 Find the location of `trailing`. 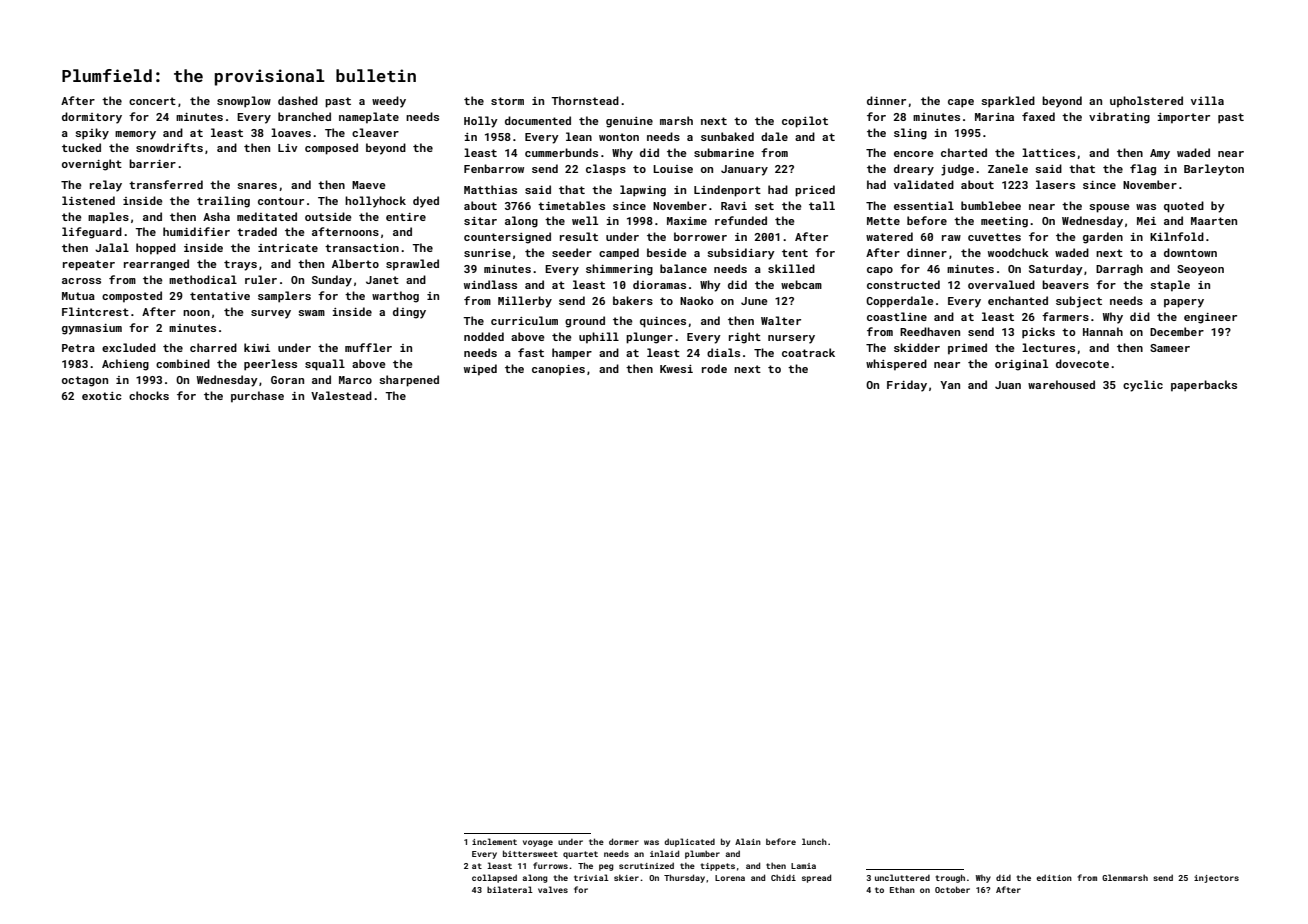

trailing is located at coordinates (223, 202).
